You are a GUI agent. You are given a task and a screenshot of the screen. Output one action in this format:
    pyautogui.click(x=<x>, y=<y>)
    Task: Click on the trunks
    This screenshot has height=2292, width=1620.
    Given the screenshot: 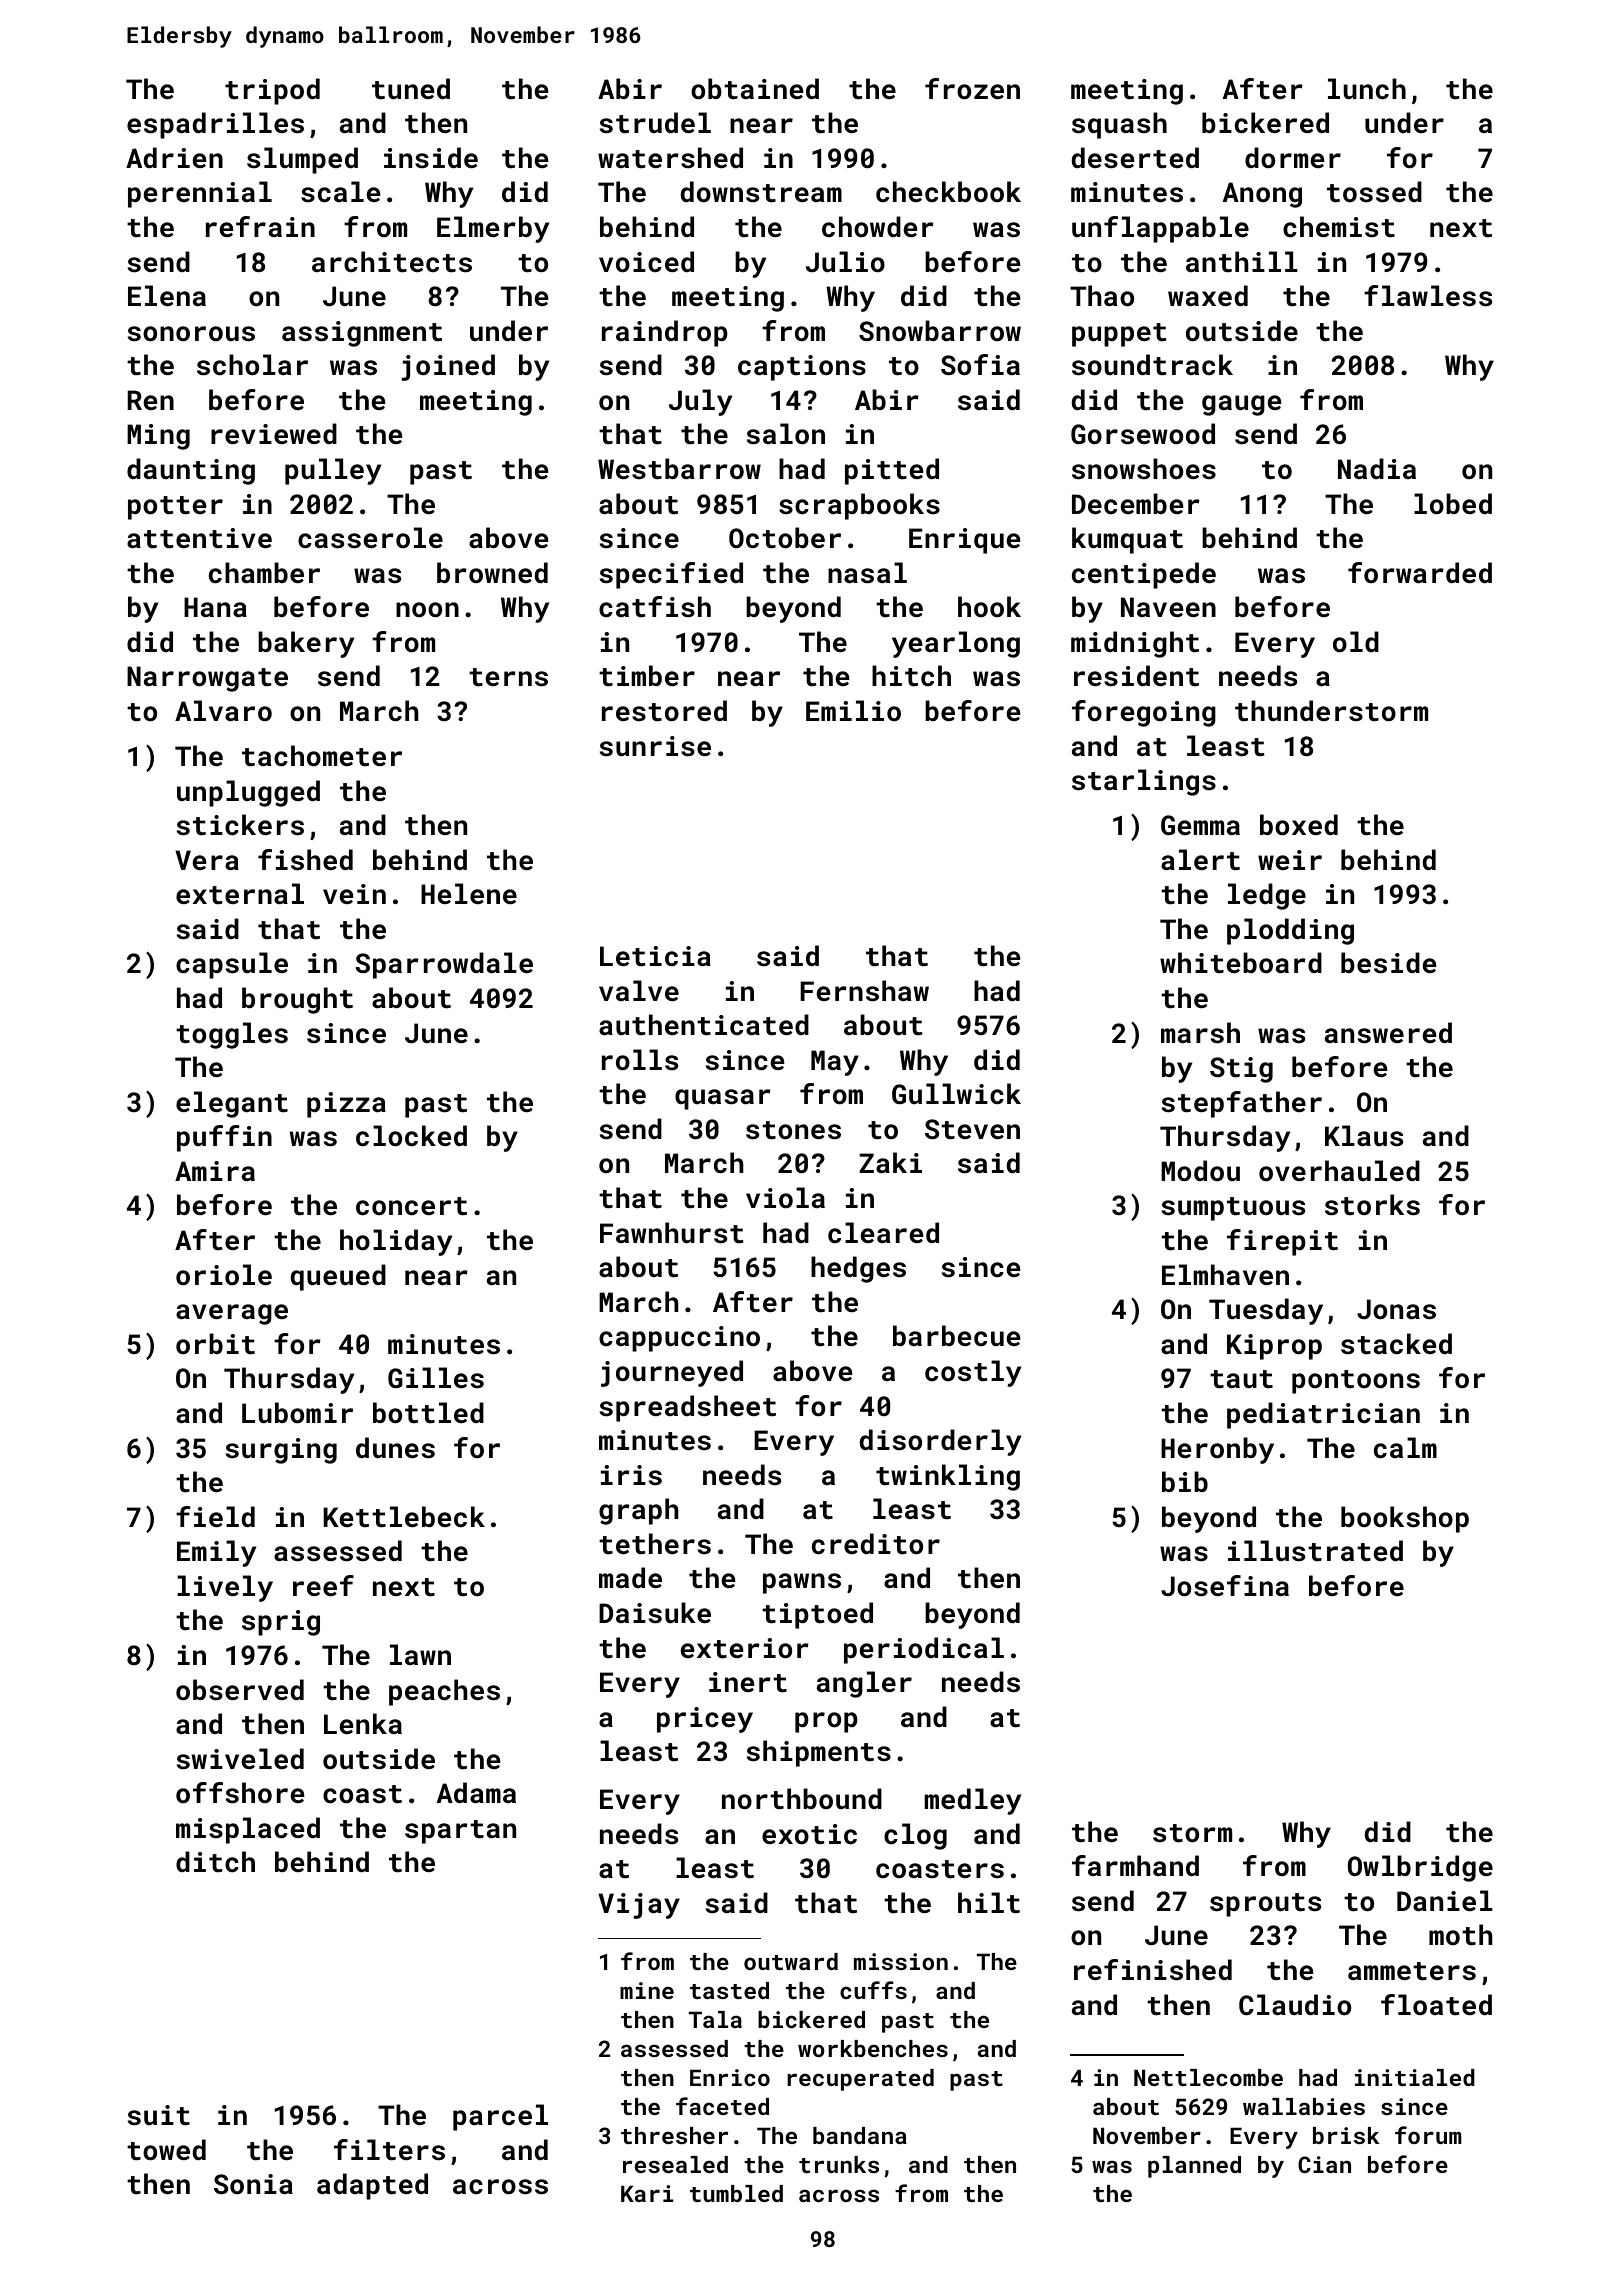 What is the action you would take?
    pyautogui.click(x=839, y=2164)
